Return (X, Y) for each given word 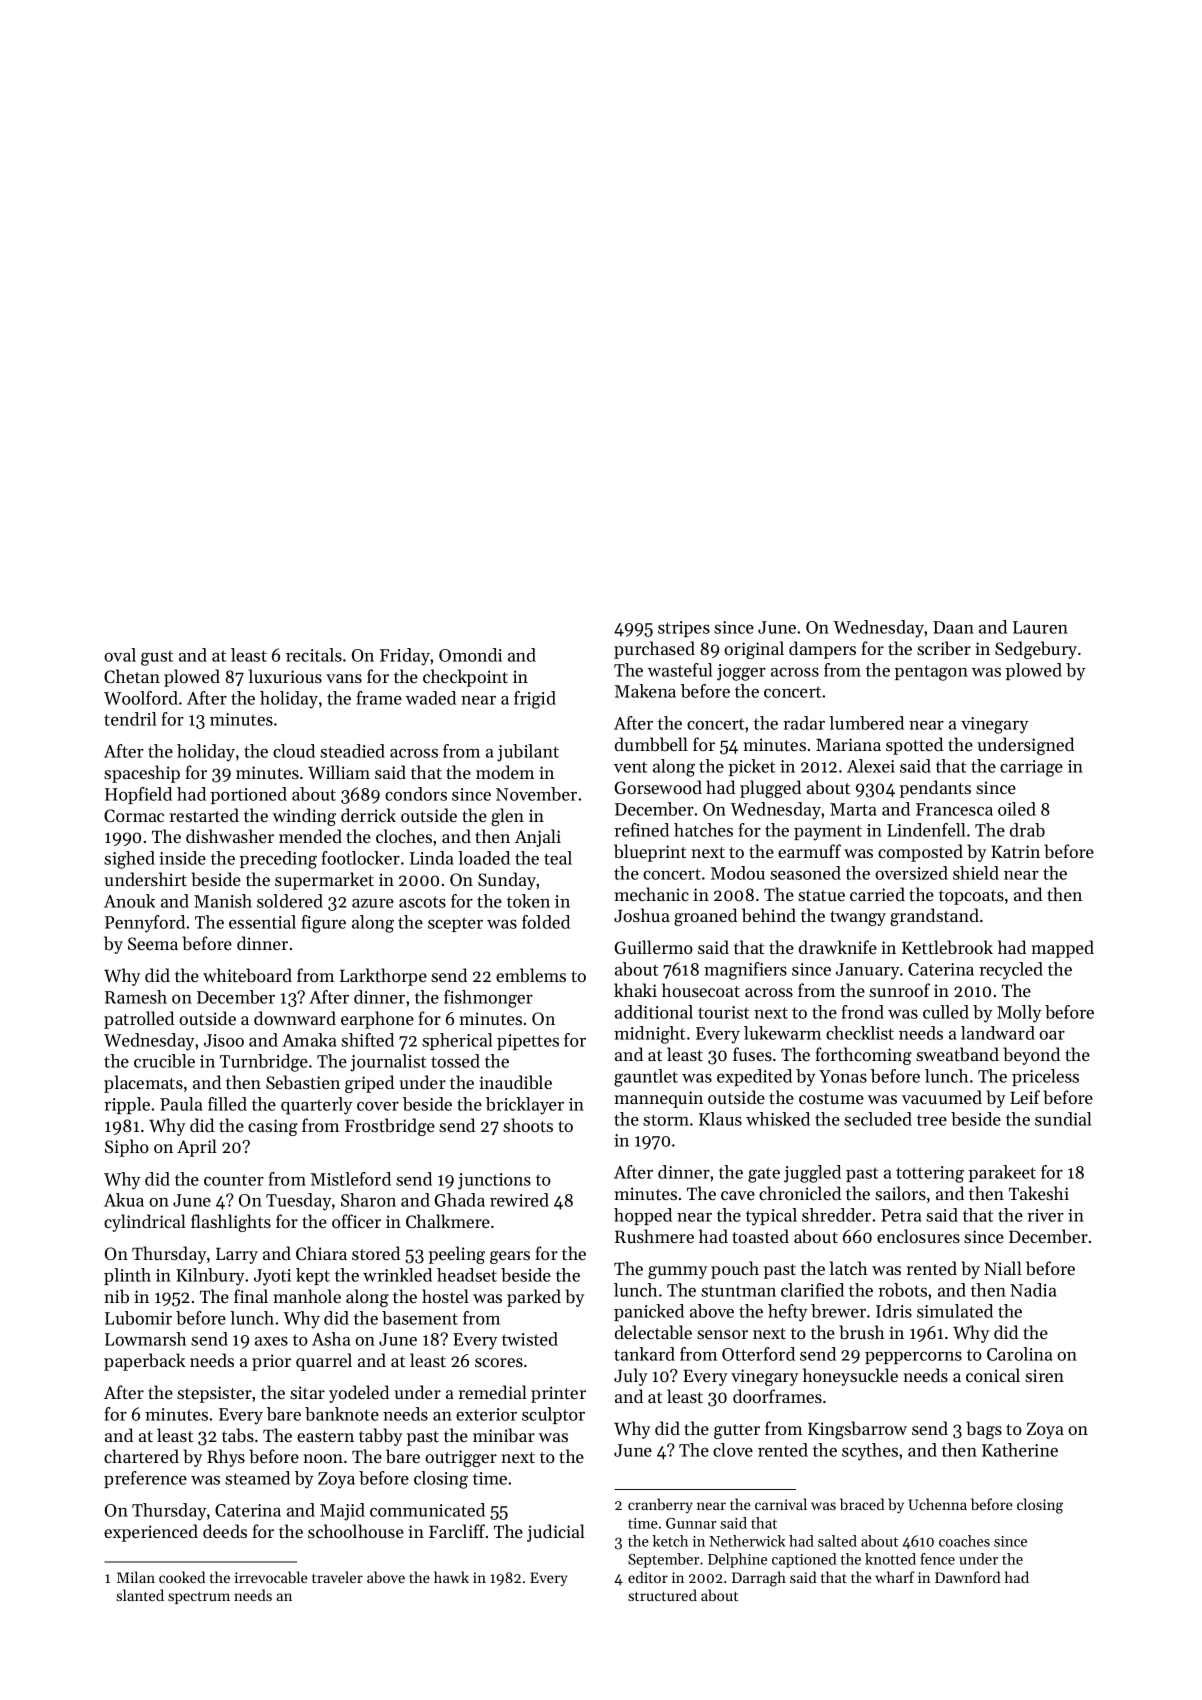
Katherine (1020, 1450)
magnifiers (745, 971)
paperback (144, 1362)
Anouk (129, 901)
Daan (953, 627)
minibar (504, 1435)
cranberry (660, 1505)
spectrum (199, 1598)
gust (157, 658)
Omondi (470, 655)
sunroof (899, 990)
